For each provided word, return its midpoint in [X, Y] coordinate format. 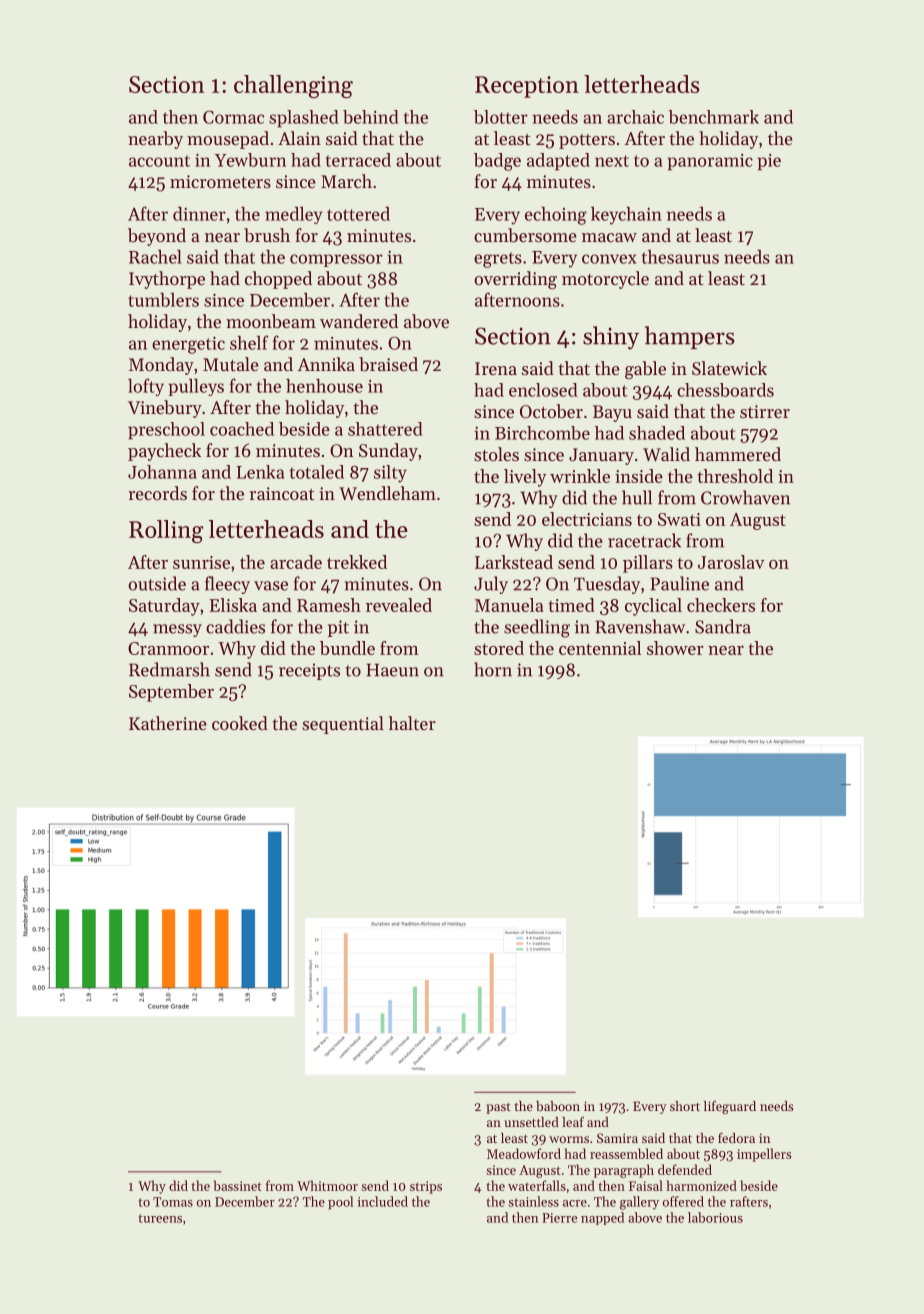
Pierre [559, 1218]
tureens [160, 1218]
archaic [635, 117]
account [159, 161]
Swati [679, 519]
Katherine [168, 723]
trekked [357, 562]
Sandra [723, 626]
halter [412, 723]
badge [497, 162]
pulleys [196, 387]
